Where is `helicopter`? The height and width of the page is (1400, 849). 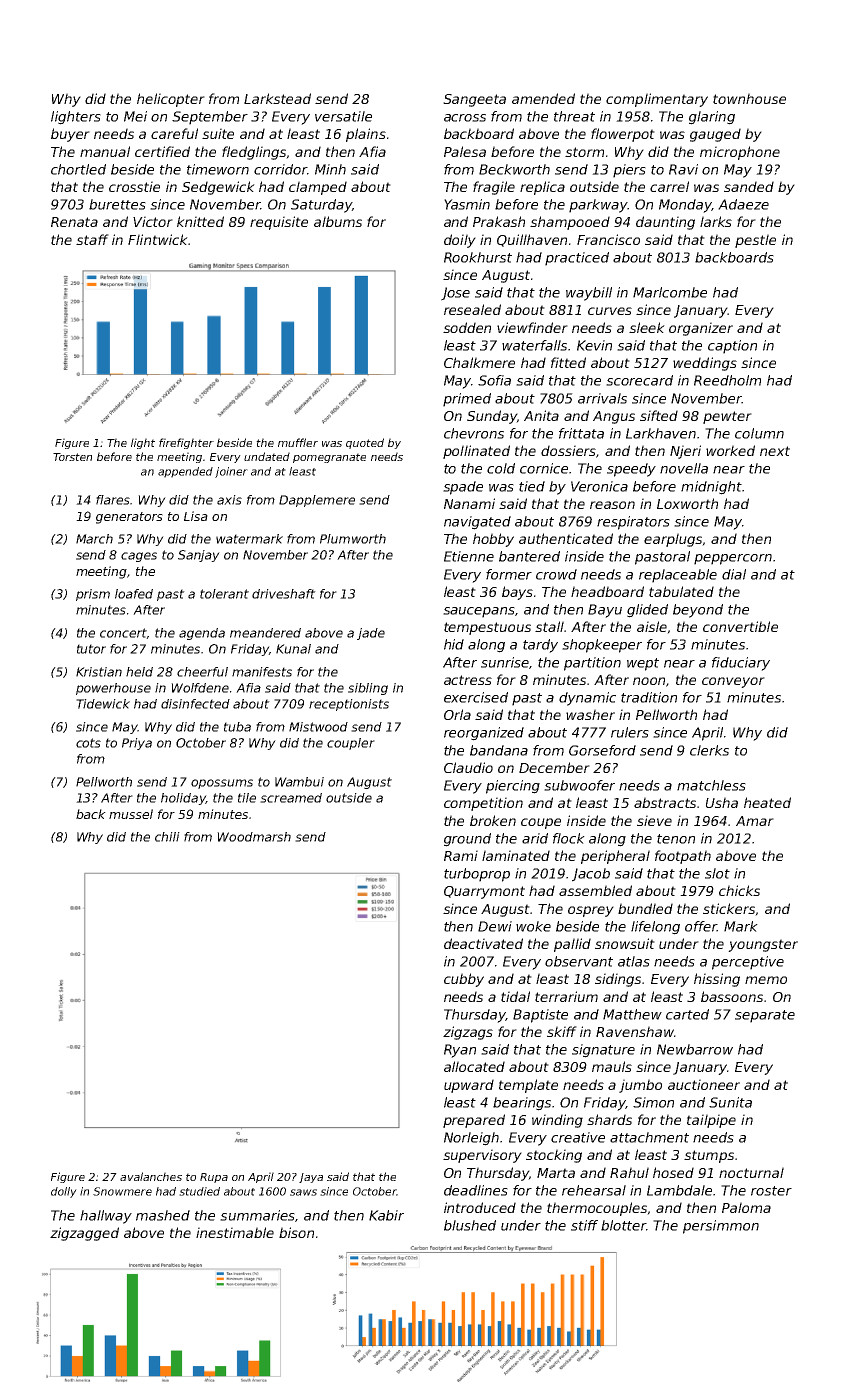
helicopter is located at coordinates (171, 100).
